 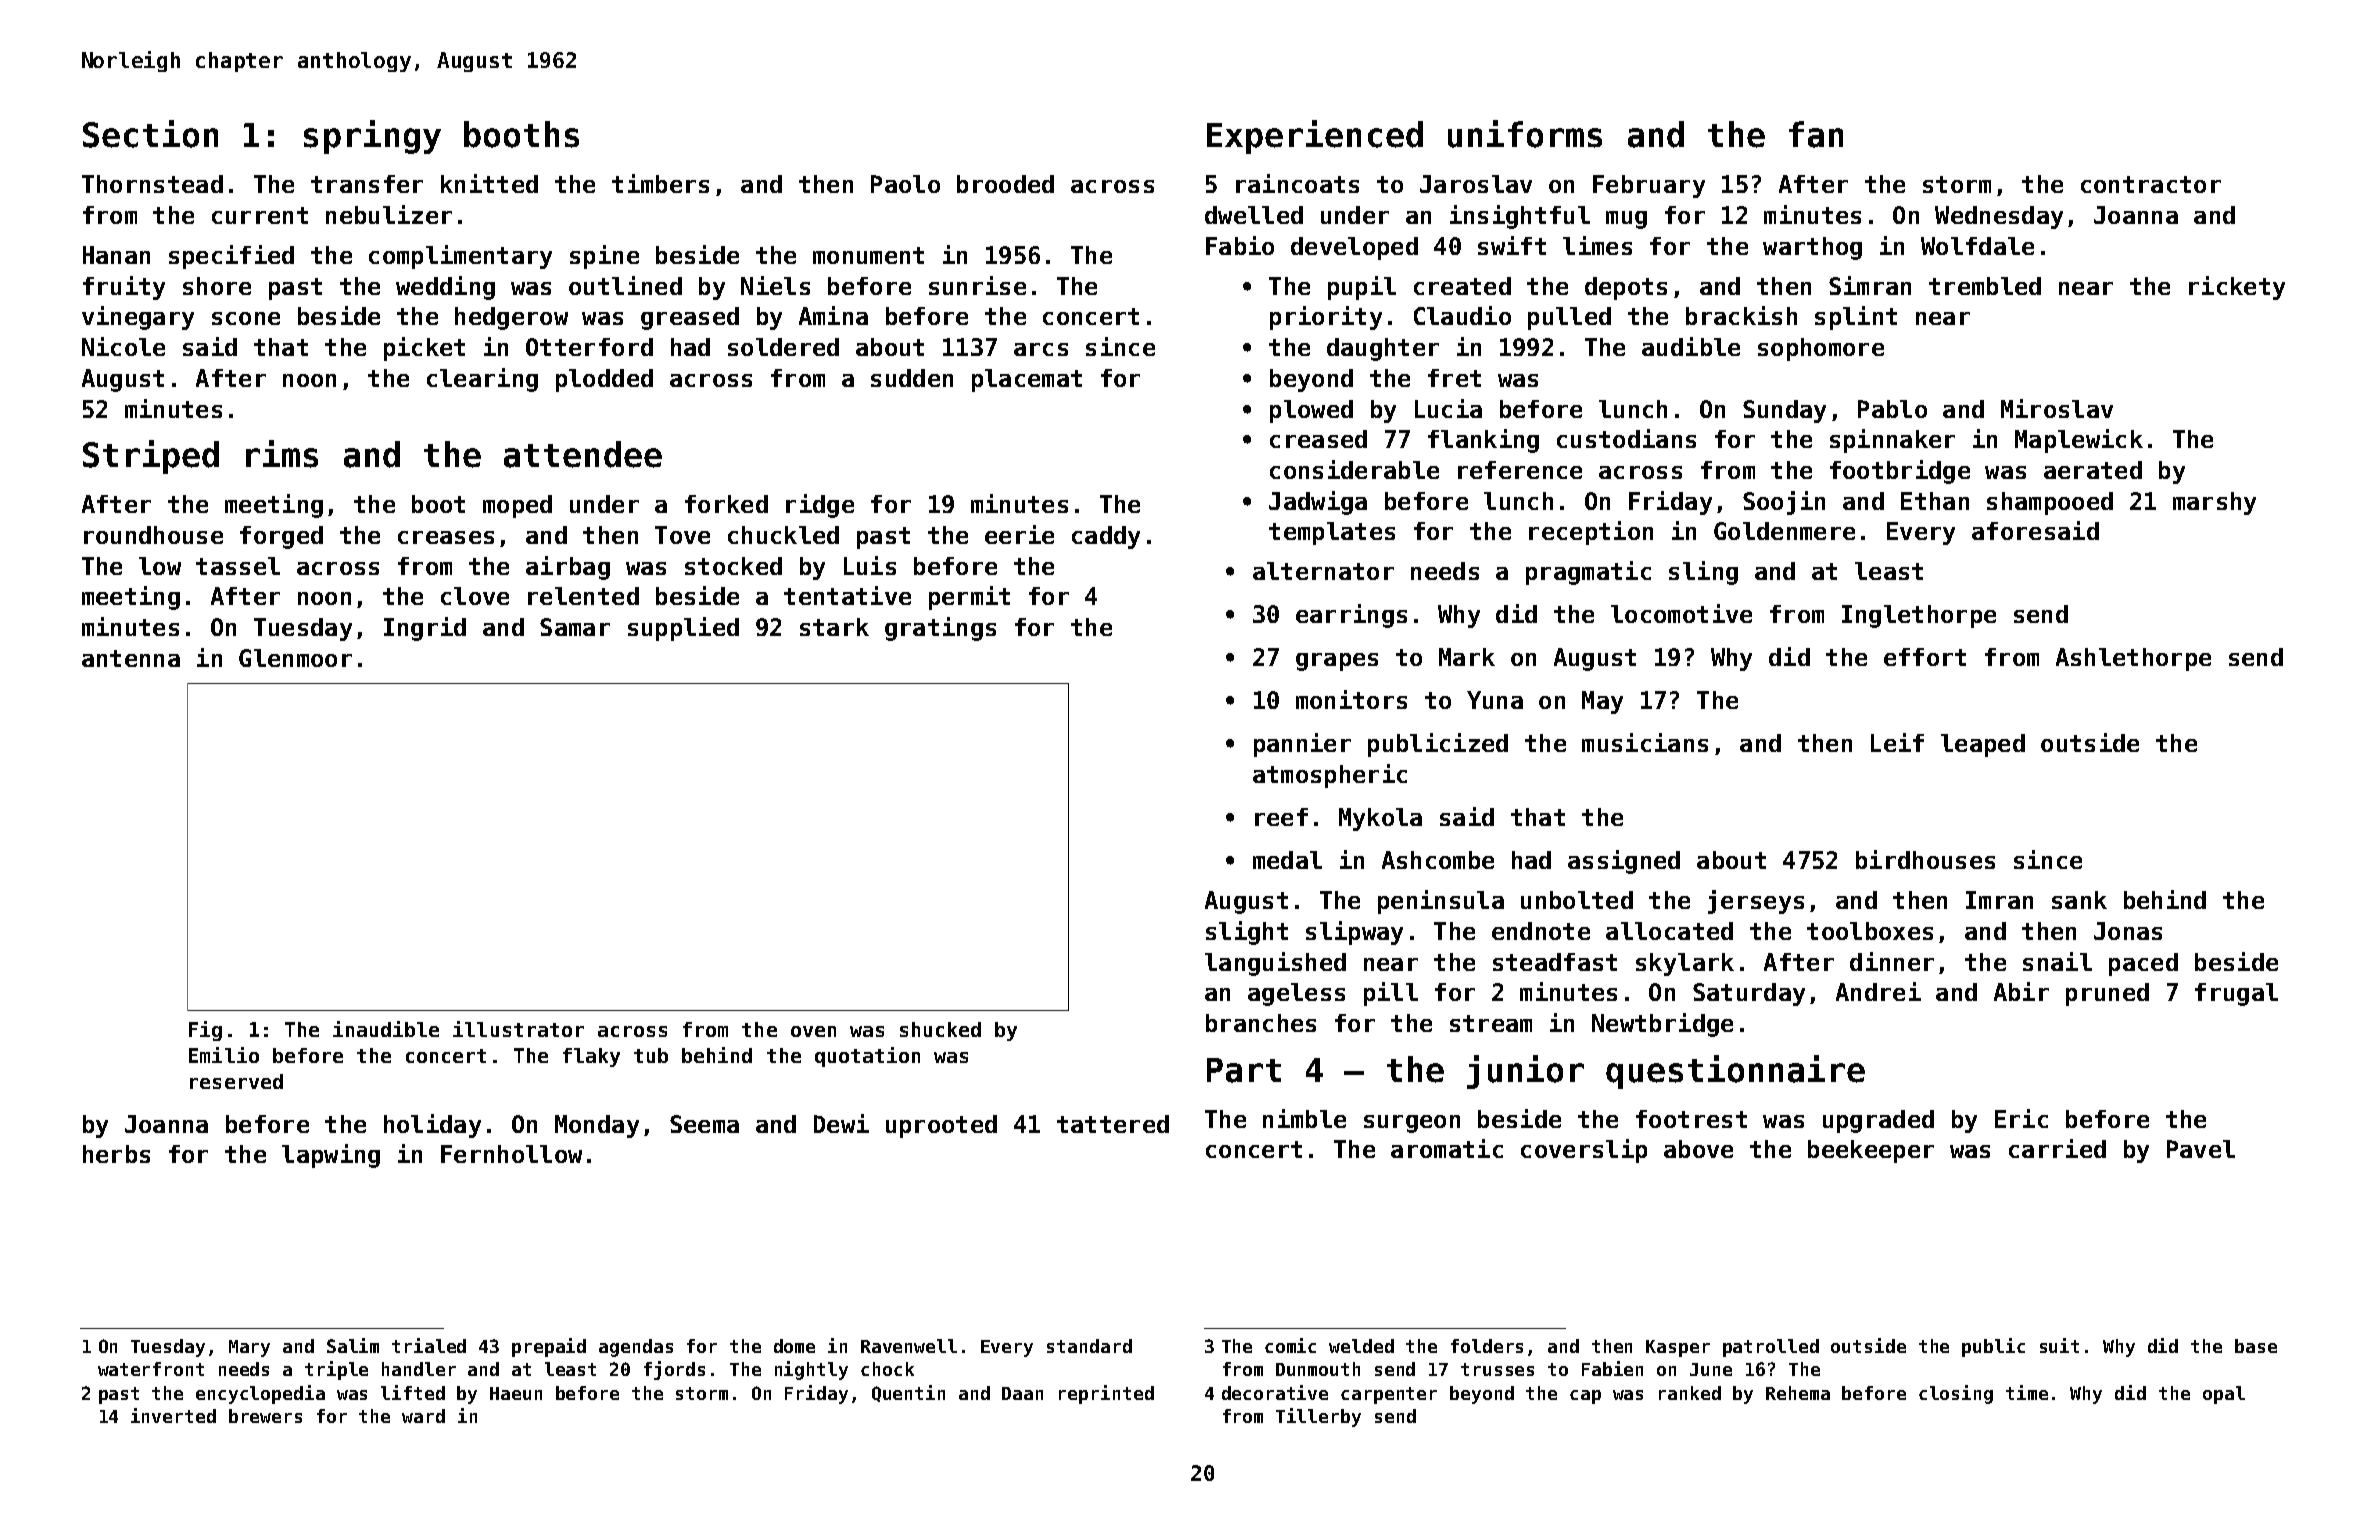 What do you see at coordinates (445, 288) in the screenshot?
I see `wedding` at bounding box center [445, 288].
